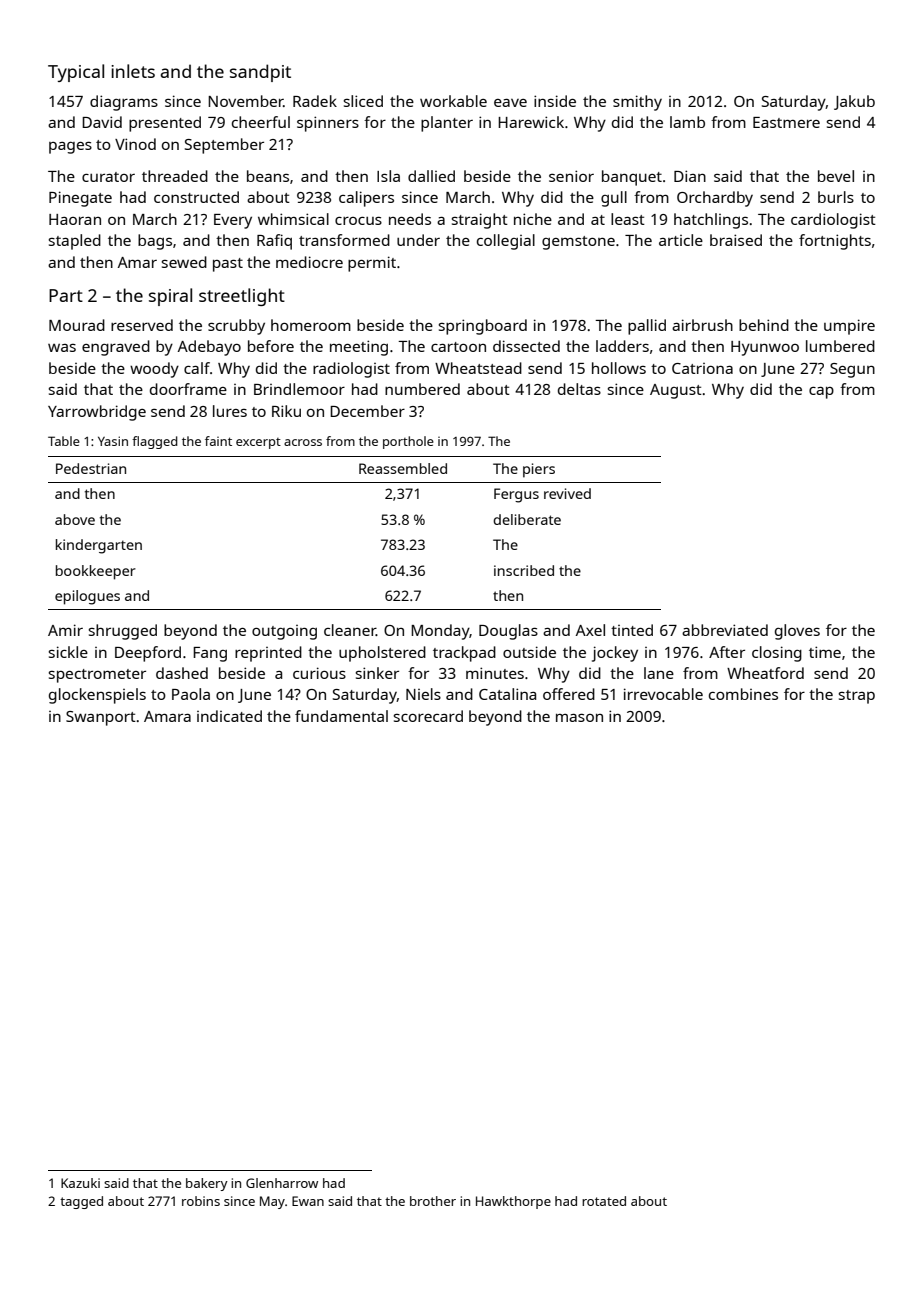 Image resolution: width=924 pixels, height=1308 pixels. Describe the element at coordinates (182, 673) in the page. I see `dashed` at that location.
